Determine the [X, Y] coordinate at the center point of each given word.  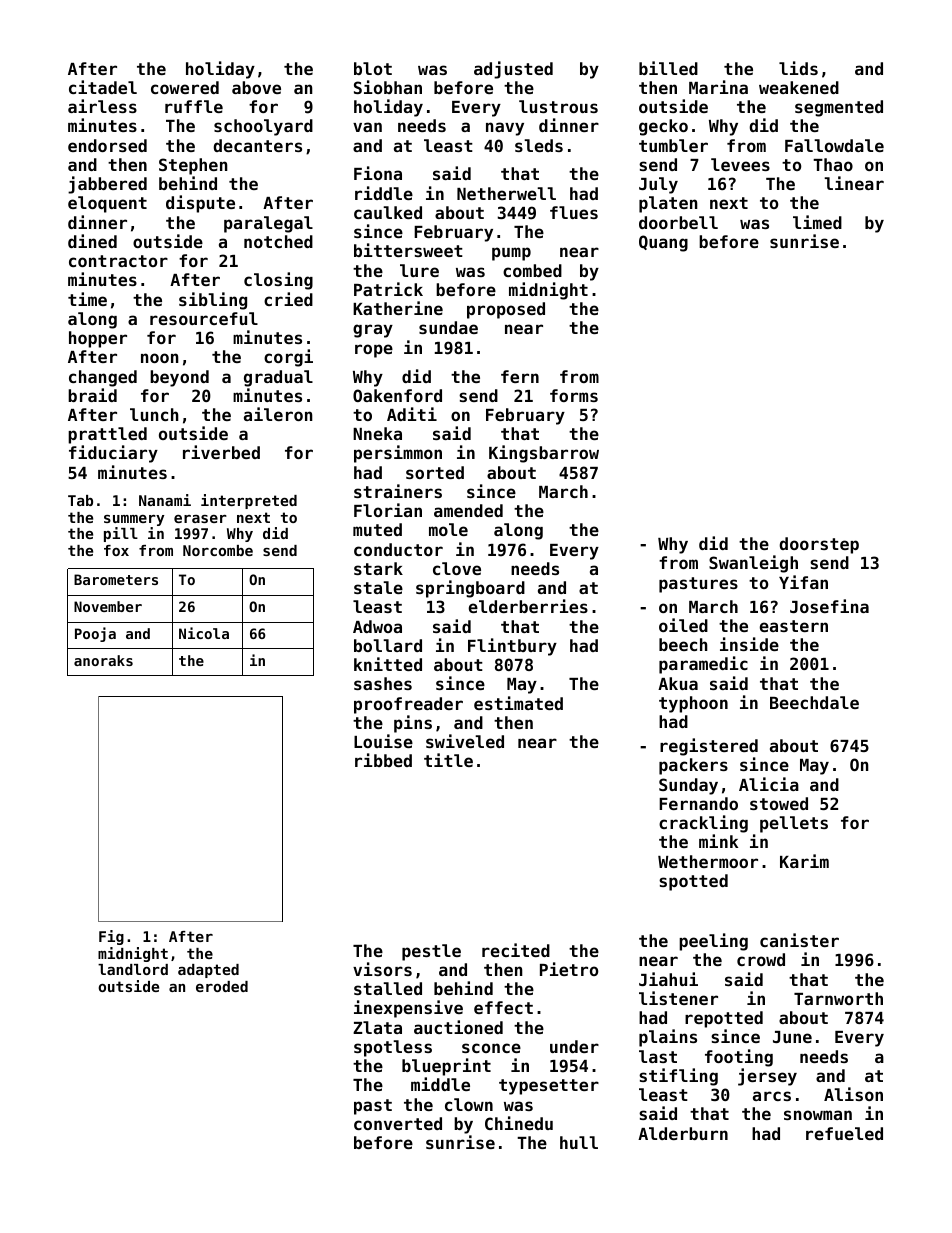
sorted [435, 472]
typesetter [549, 1087]
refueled [844, 1133]
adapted [208, 971]
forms [574, 395]
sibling [213, 301]
